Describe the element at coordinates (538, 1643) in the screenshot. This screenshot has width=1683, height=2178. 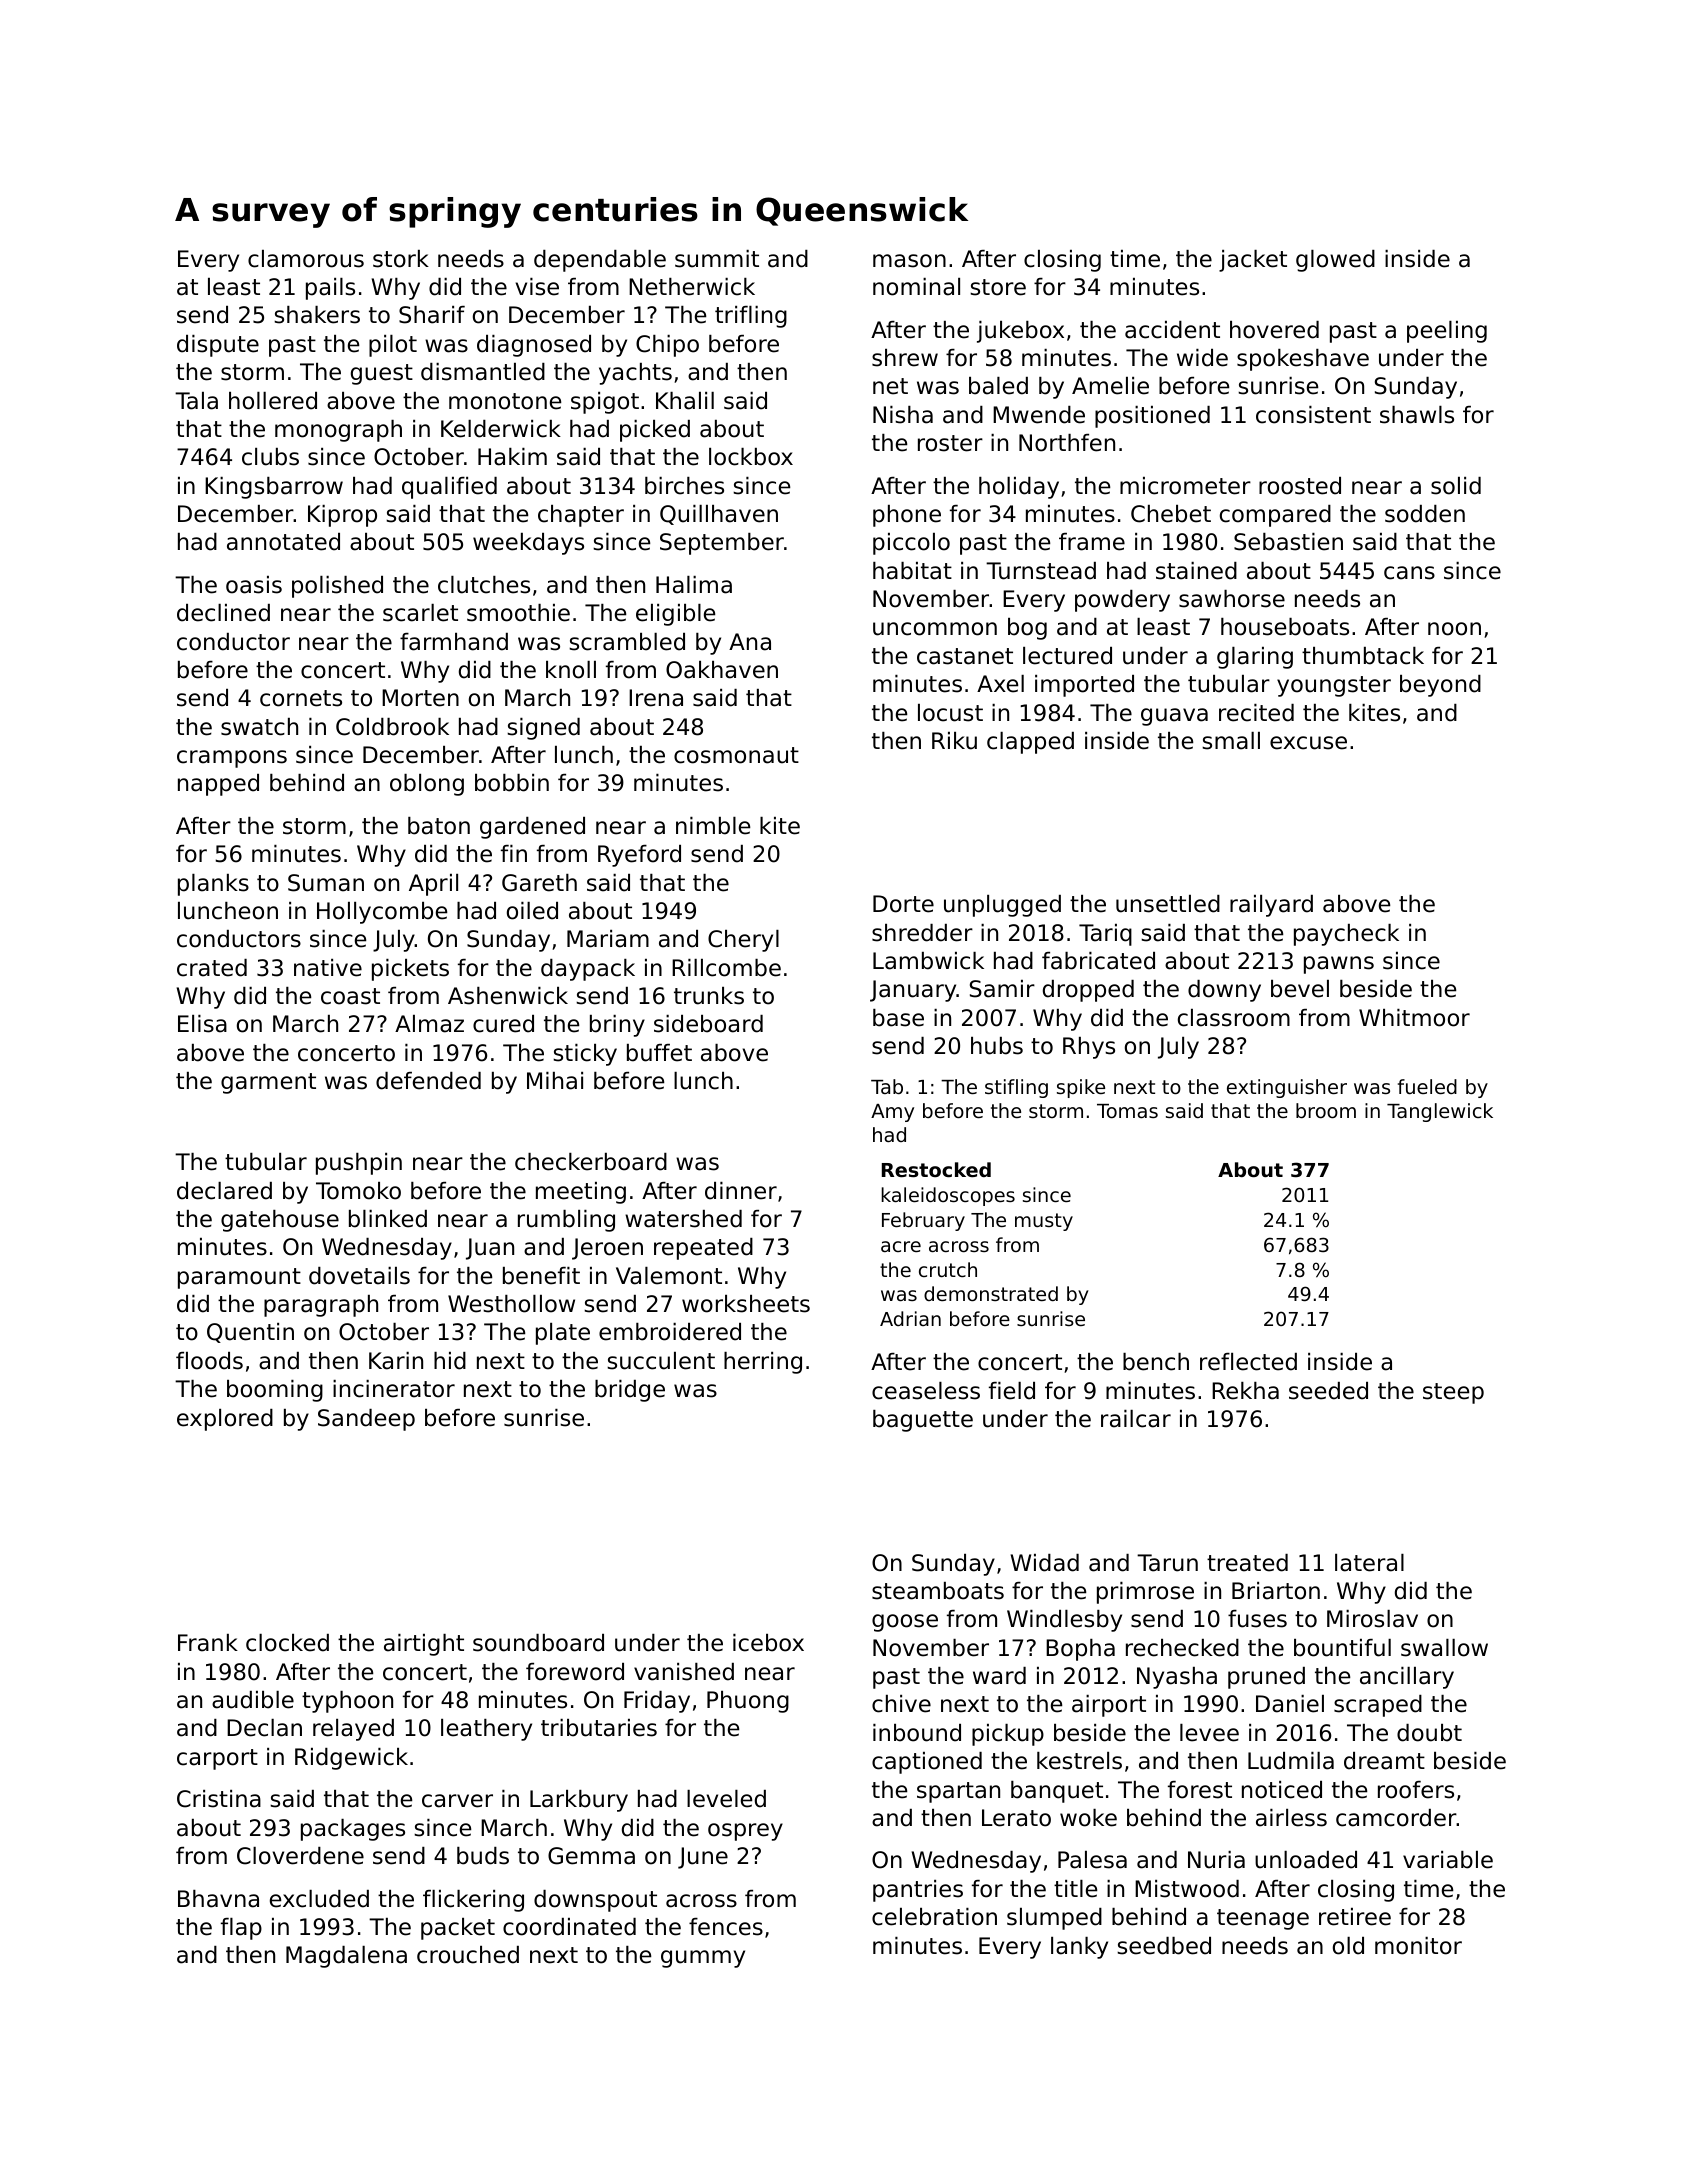
I see `soundboard` at that location.
